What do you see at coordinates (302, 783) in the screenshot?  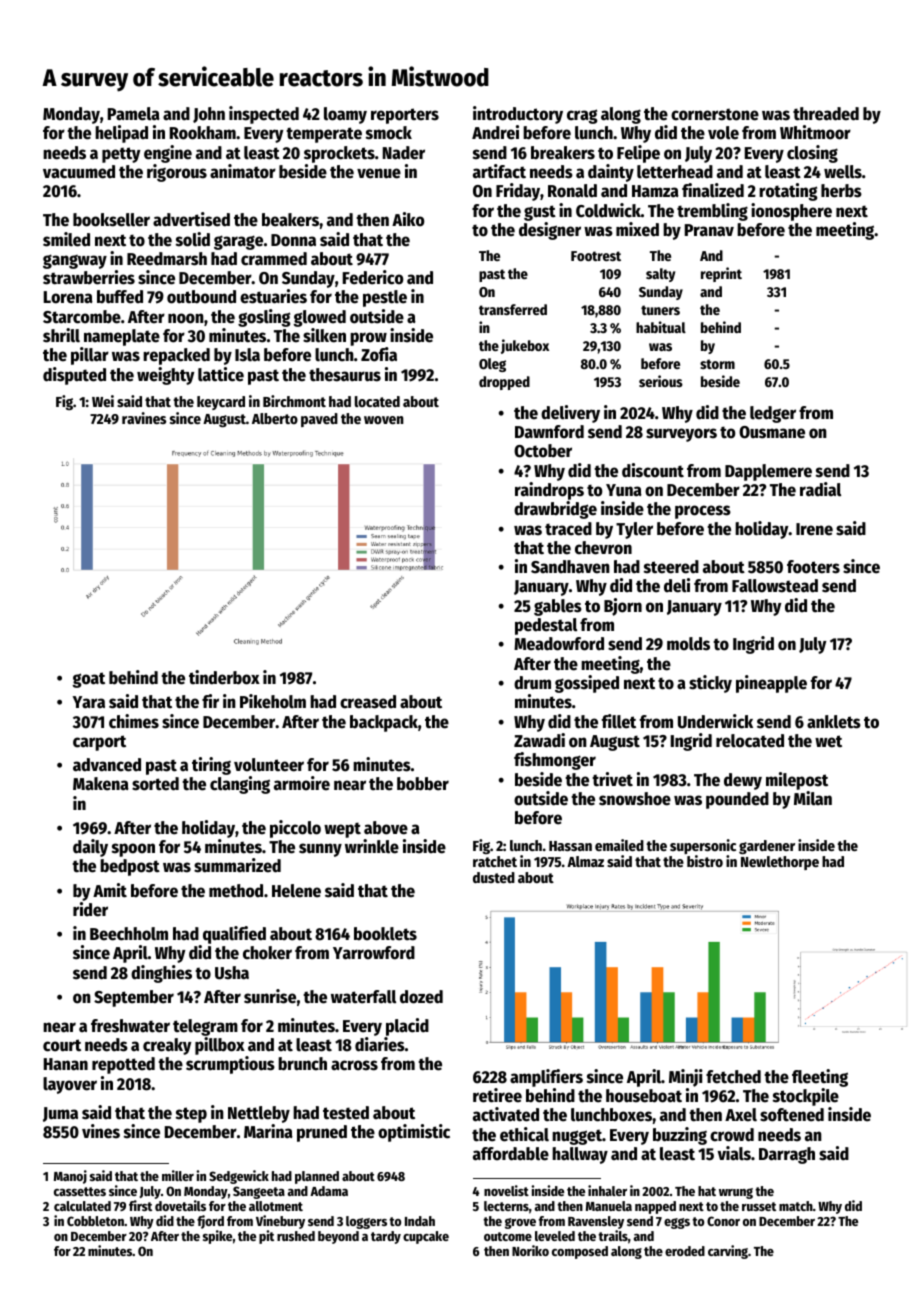 I see `armoire` at bounding box center [302, 783].
